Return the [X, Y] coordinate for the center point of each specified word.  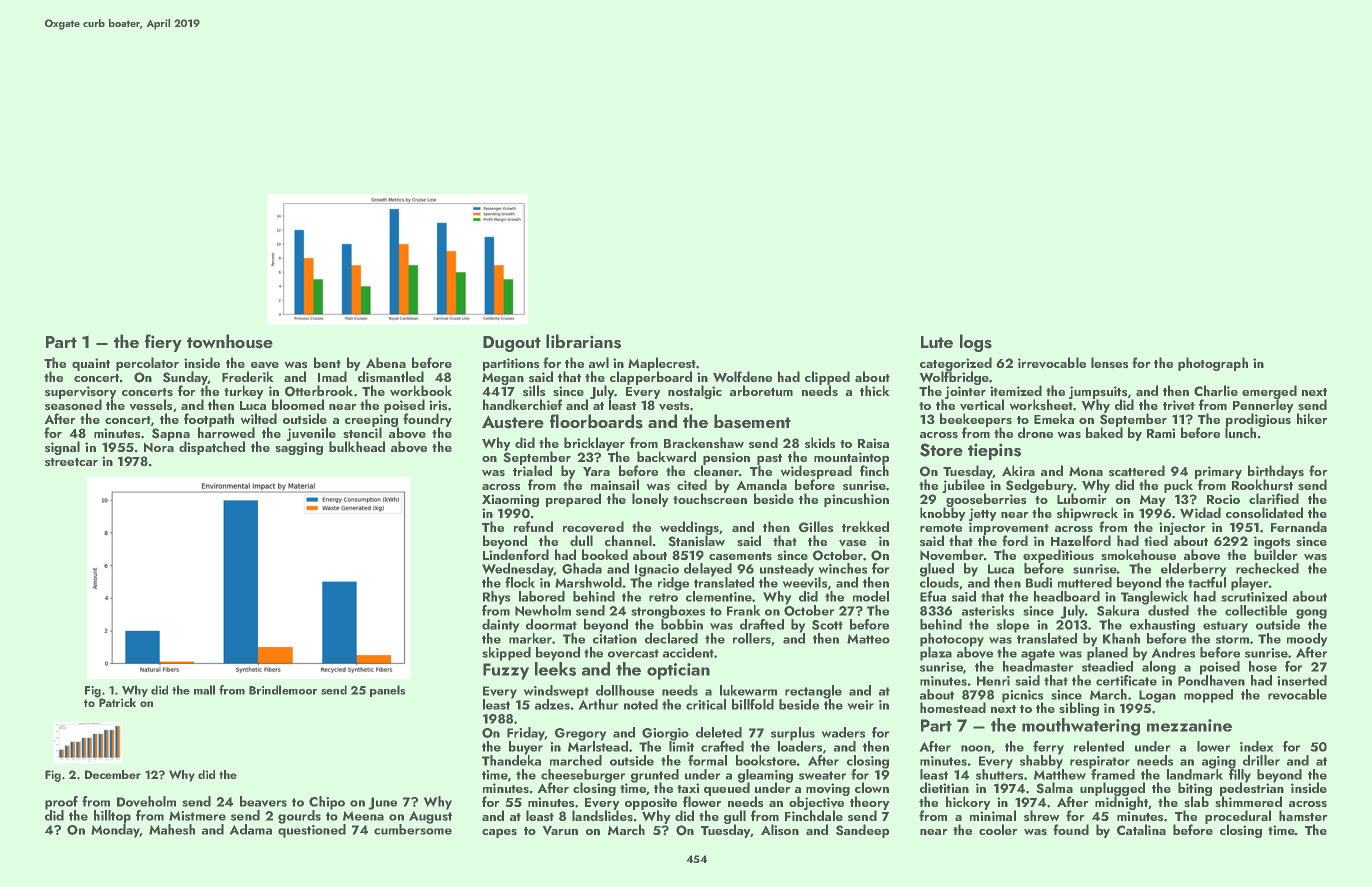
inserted [1302, 680]
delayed [708, 570]
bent [327, 362]
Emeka [1054, 418]
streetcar [71, 462]
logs [976, 343]
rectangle [813, 692]
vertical [982, 404]
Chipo [327, 803]
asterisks [988, 610]
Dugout [512, 344]
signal [62, 448]
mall [204, 690]
